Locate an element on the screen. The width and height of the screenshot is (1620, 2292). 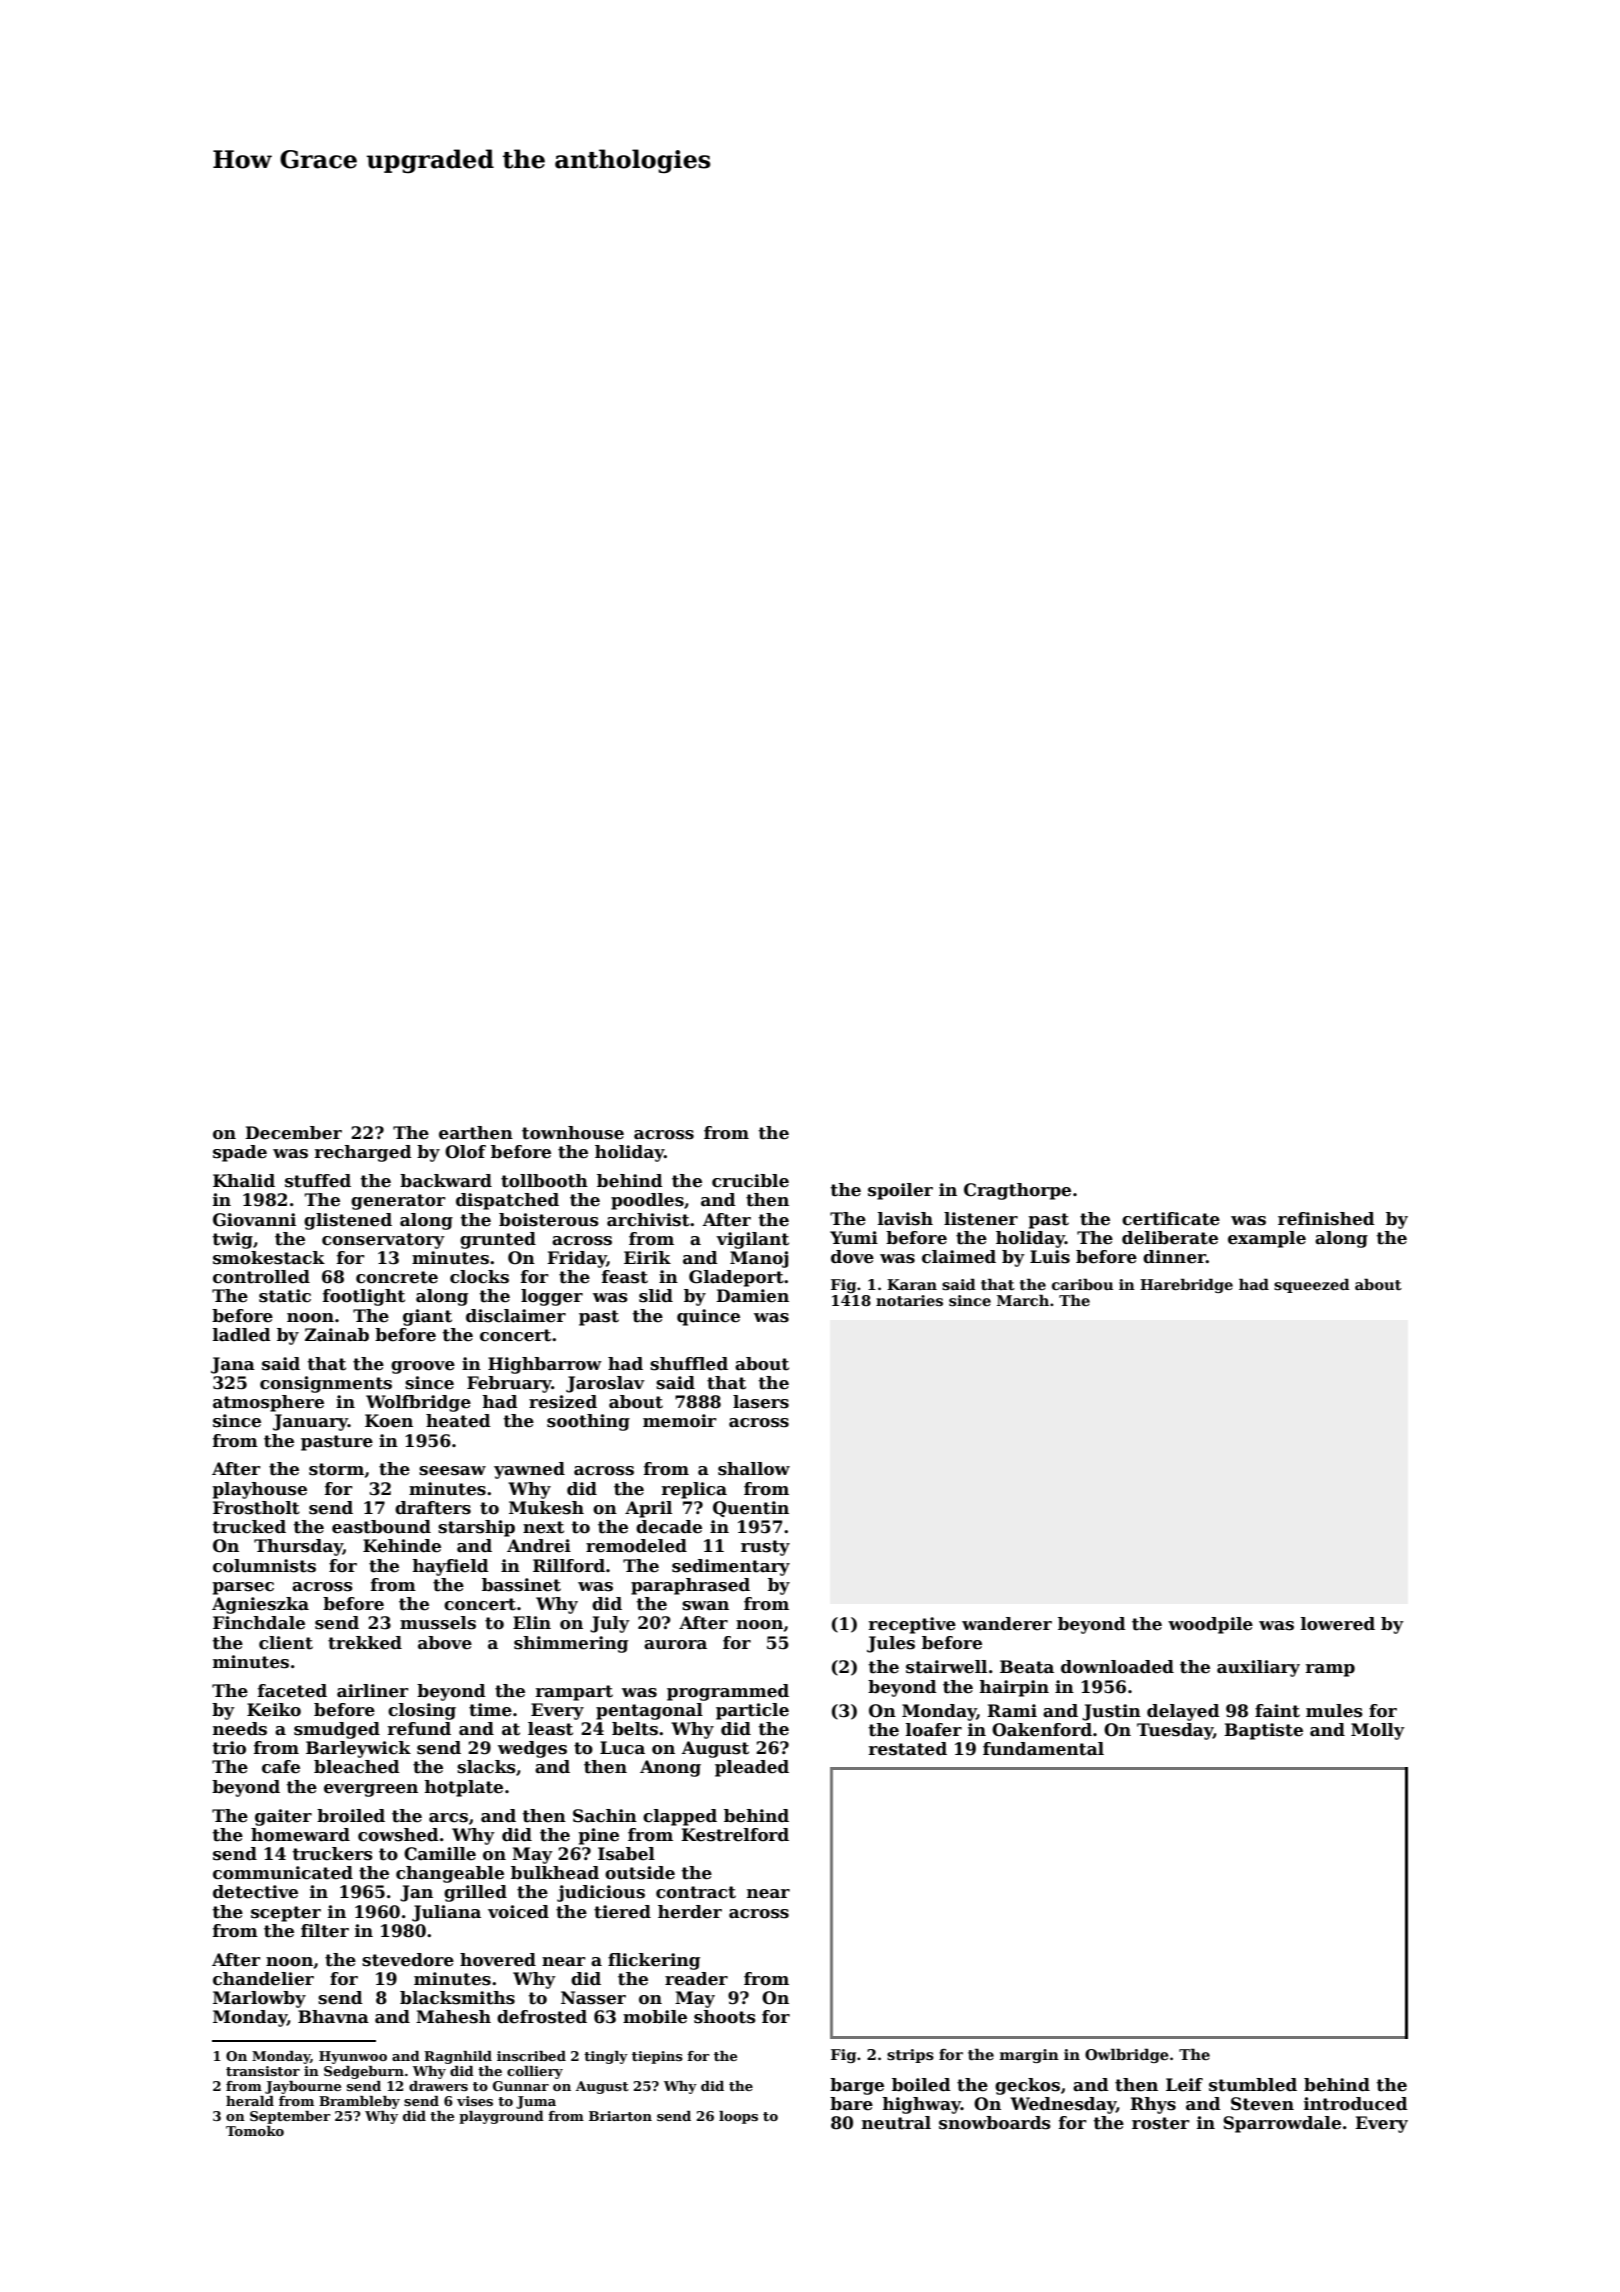
roster is located at coordinates (1160, 2123).
